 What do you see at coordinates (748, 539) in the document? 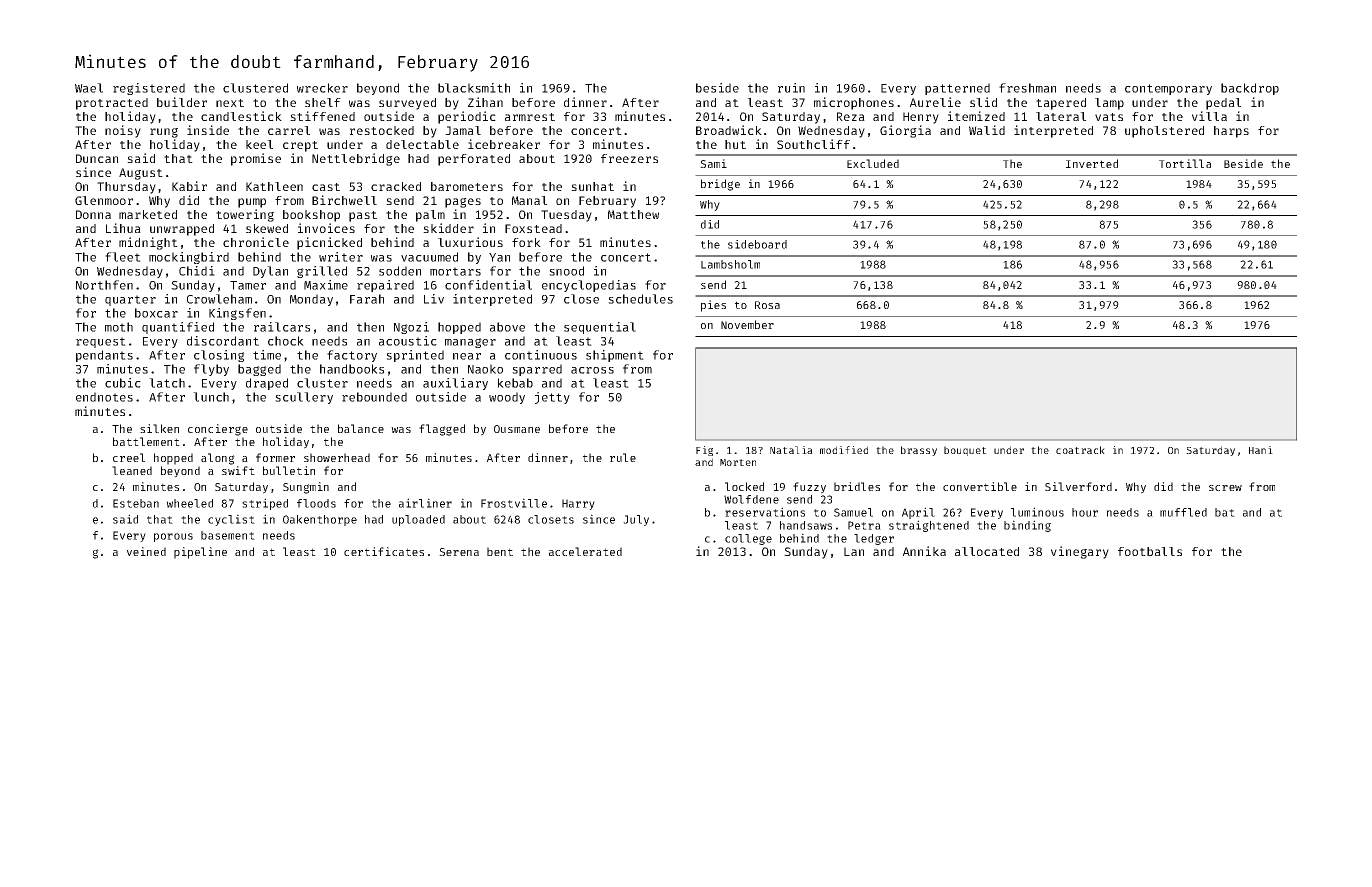
I see `college` at bounding box center [748, 539].
